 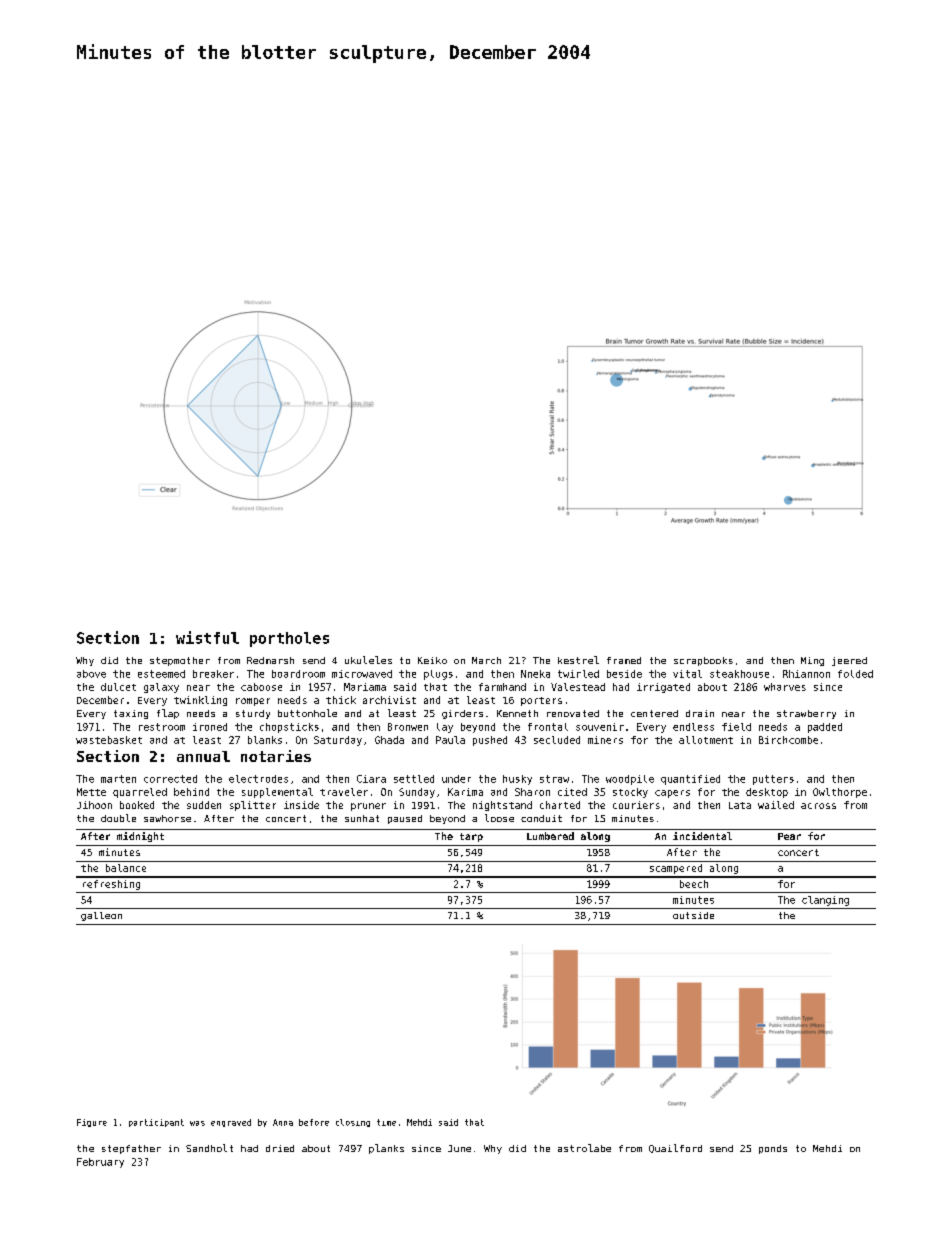 What do you see at coordinates (788, 740) in the screenshot?
I see `Birchcombe` at bounding box center [788, 740].
